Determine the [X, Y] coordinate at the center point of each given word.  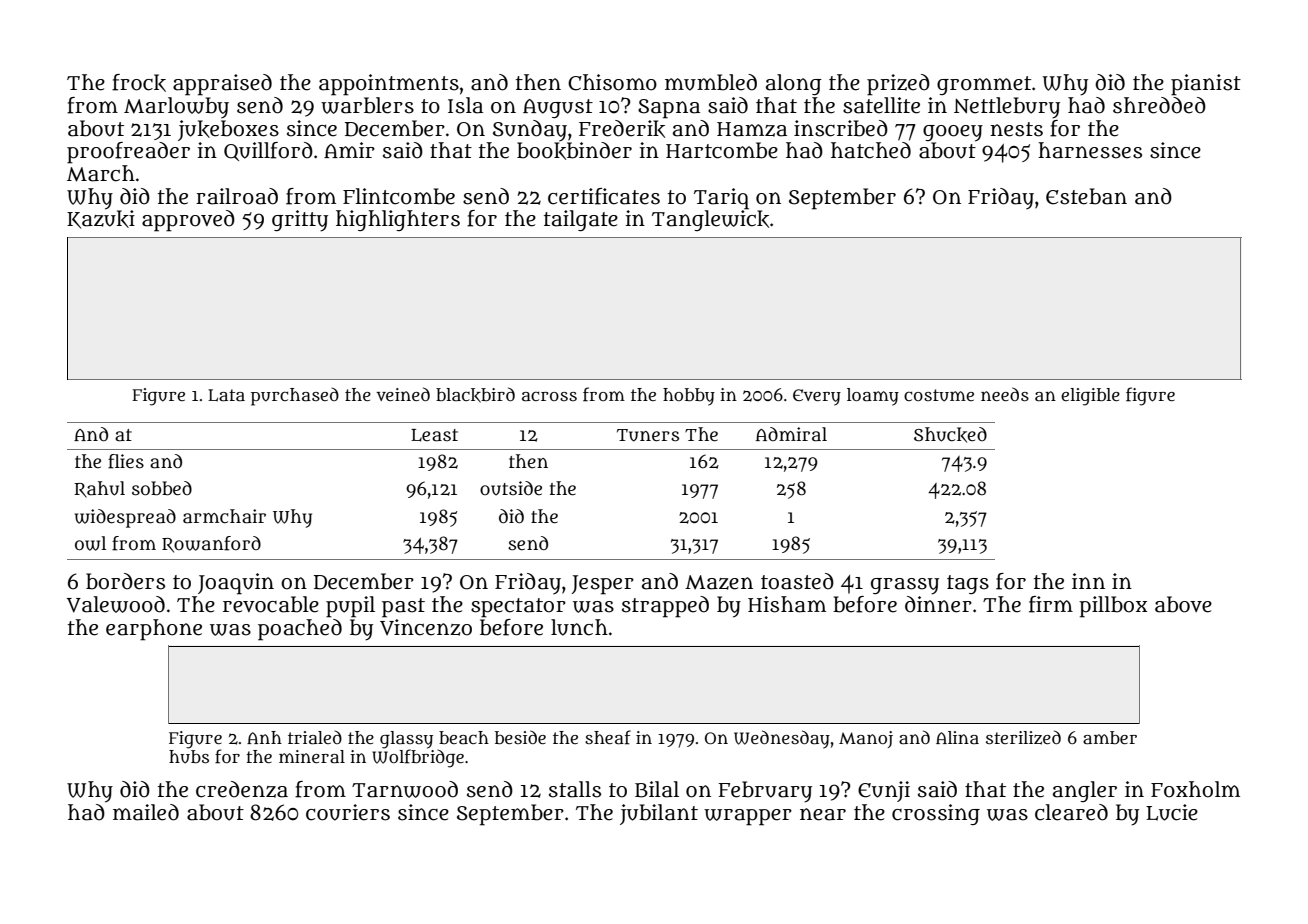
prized [898, 85]
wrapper [748, 817]
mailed [146, 812]
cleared [1071, 812]
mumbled [711, 82]
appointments [389, 85]
